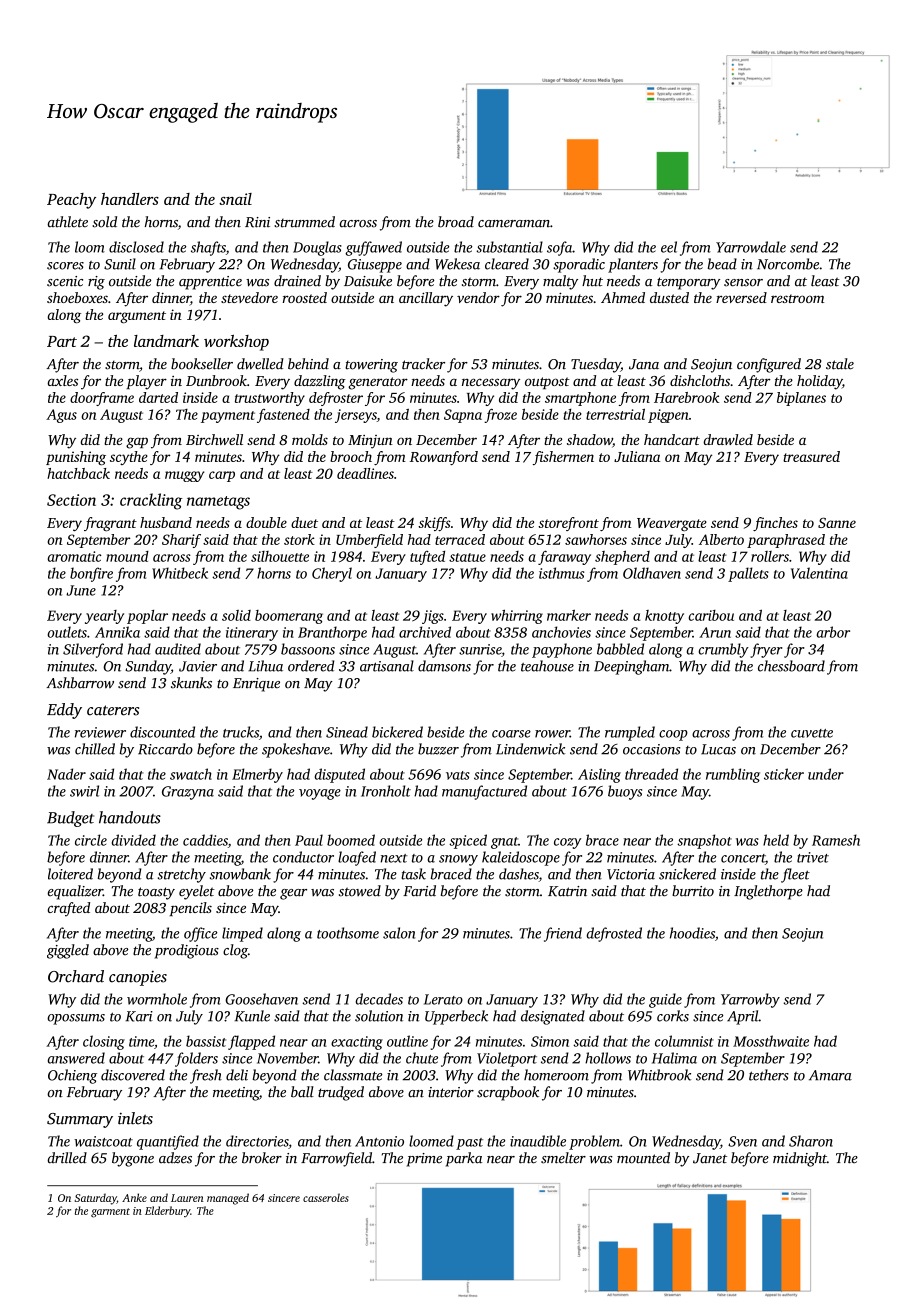 This screenshot has height=1316, width=908. What do you see at coordinates (631, 874) in the screenshot?
I see `Victoria` at bounding box center [631, 874].
